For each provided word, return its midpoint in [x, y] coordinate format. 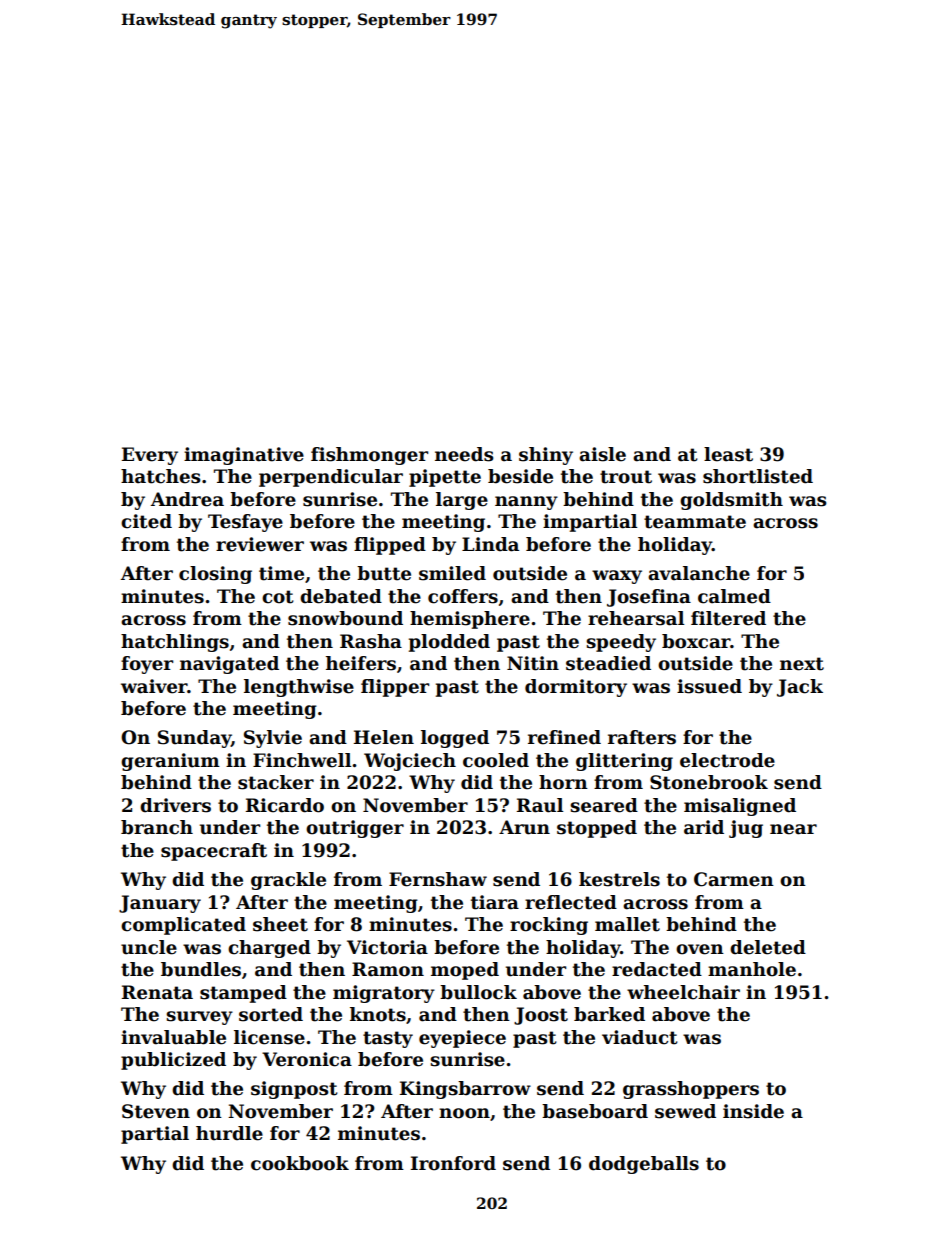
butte [384, 573]
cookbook [300, 1163]
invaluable [173, 1037]
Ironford [453, 1163]
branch [157, 827]
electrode [727, 760]
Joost [541, 1016]
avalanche [699, 573]
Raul [540, 805]
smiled [452, 573]
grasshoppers [691, 1090]
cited [146, 521]
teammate [695, 522]
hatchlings [175, 643]
